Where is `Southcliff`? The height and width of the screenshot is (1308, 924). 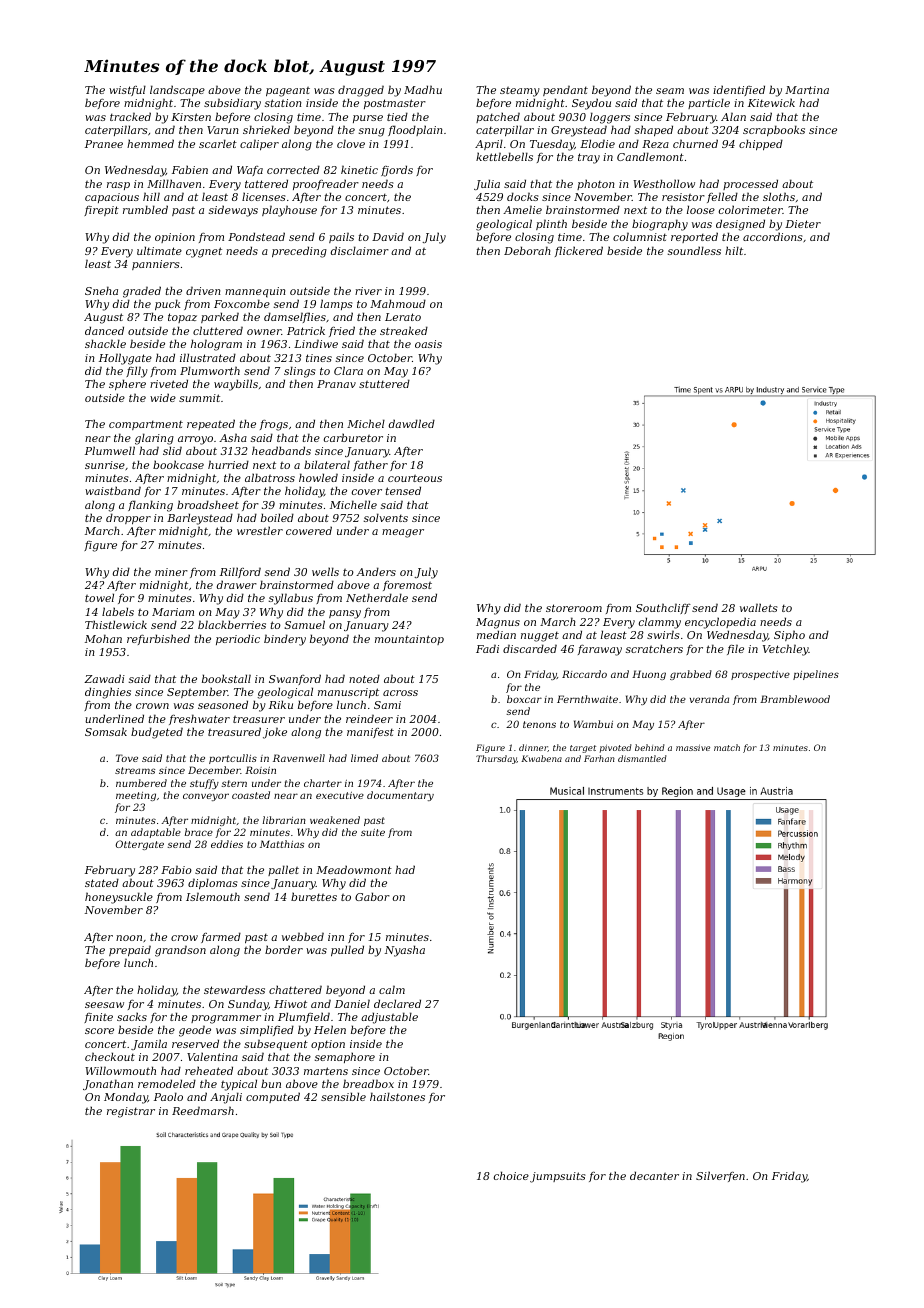
Southcliff is located at coordinates (663, 608).
